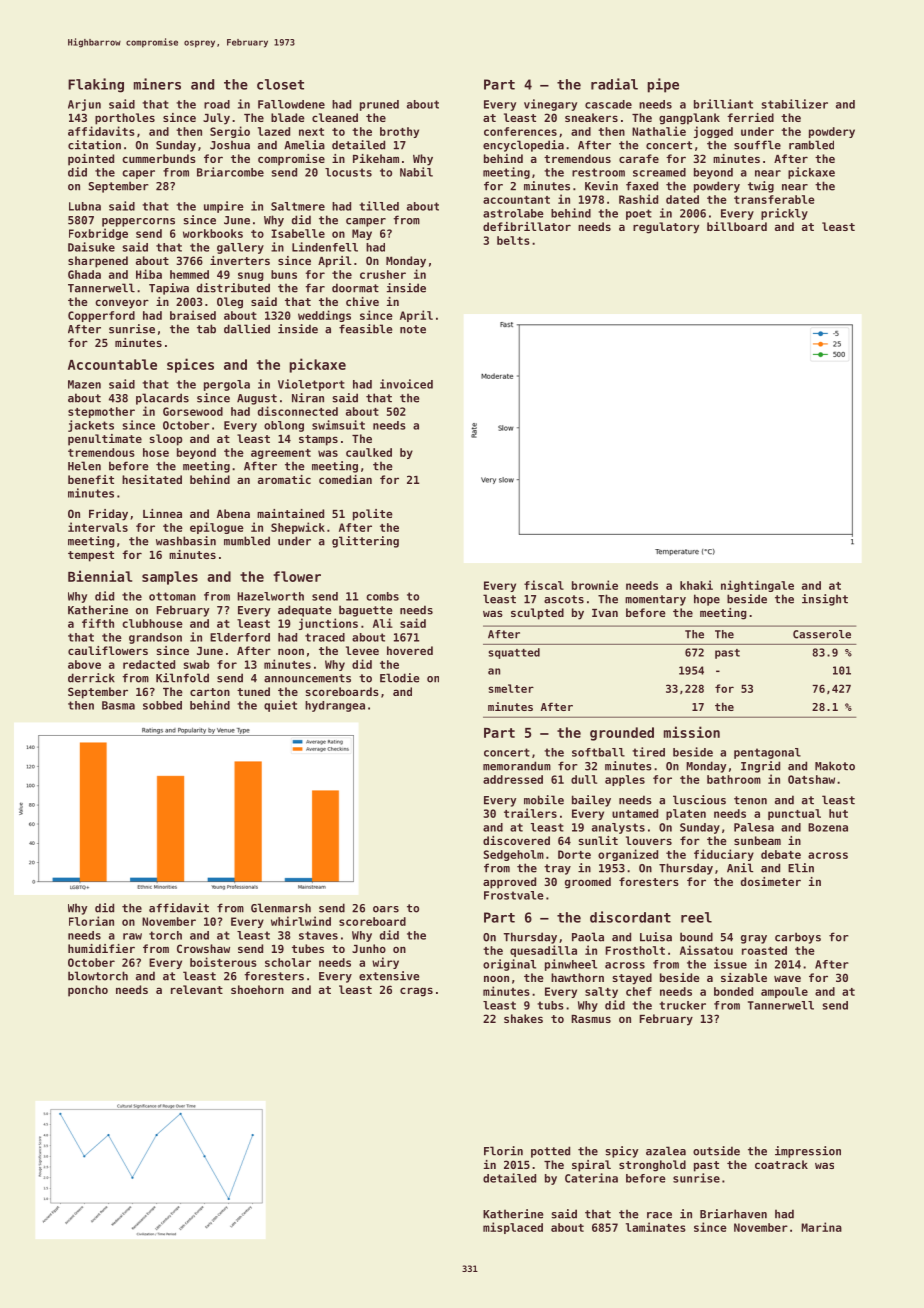  What do you see at coordinates (413, 329) in the screenshot?
I see `note` at bounding box center [413, 329].
